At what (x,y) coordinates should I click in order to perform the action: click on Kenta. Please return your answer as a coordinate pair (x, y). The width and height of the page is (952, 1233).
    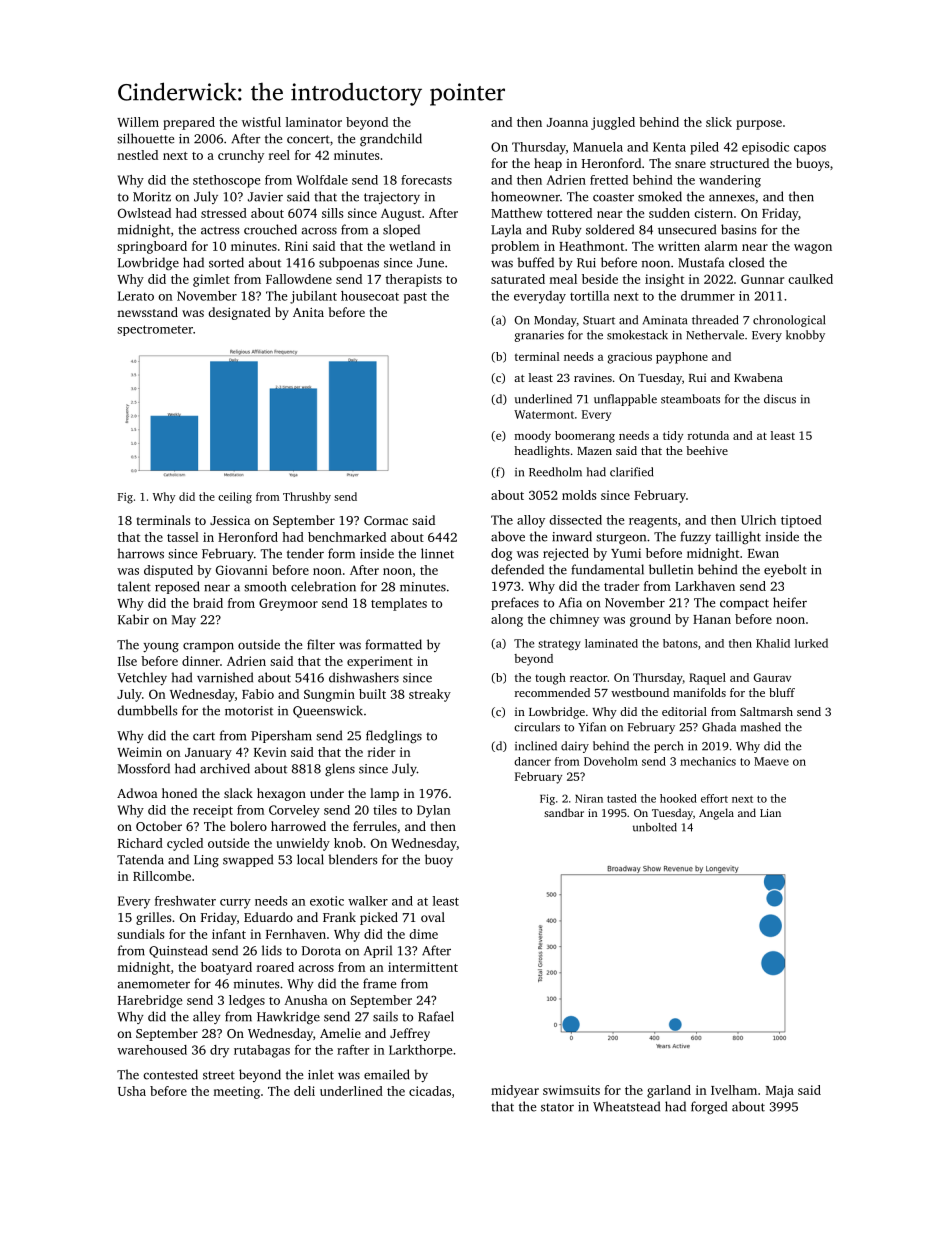
    Looking at the image, I should click on (669, 147).
